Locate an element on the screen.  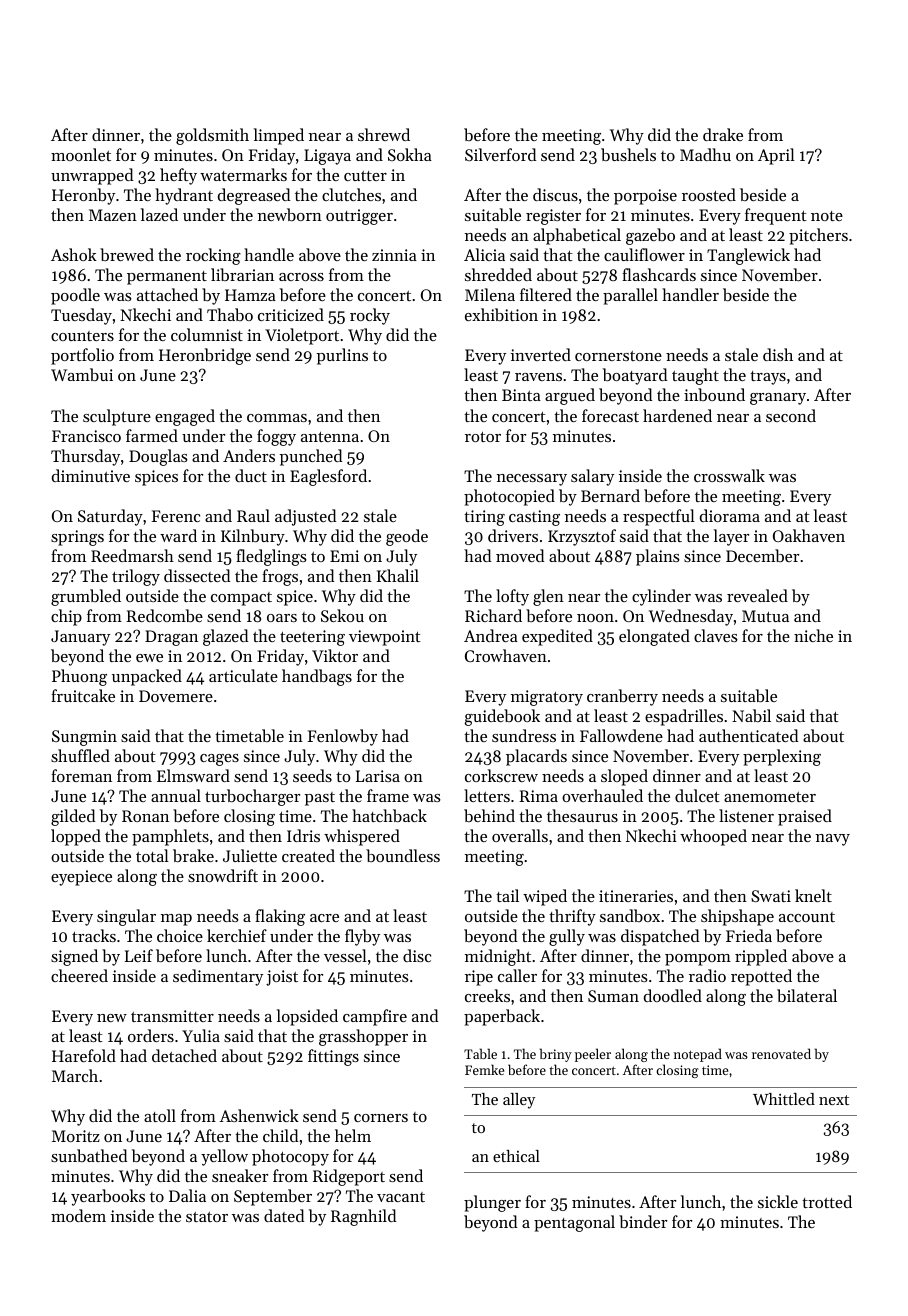
lopped is located at coordinates (76, 837).
